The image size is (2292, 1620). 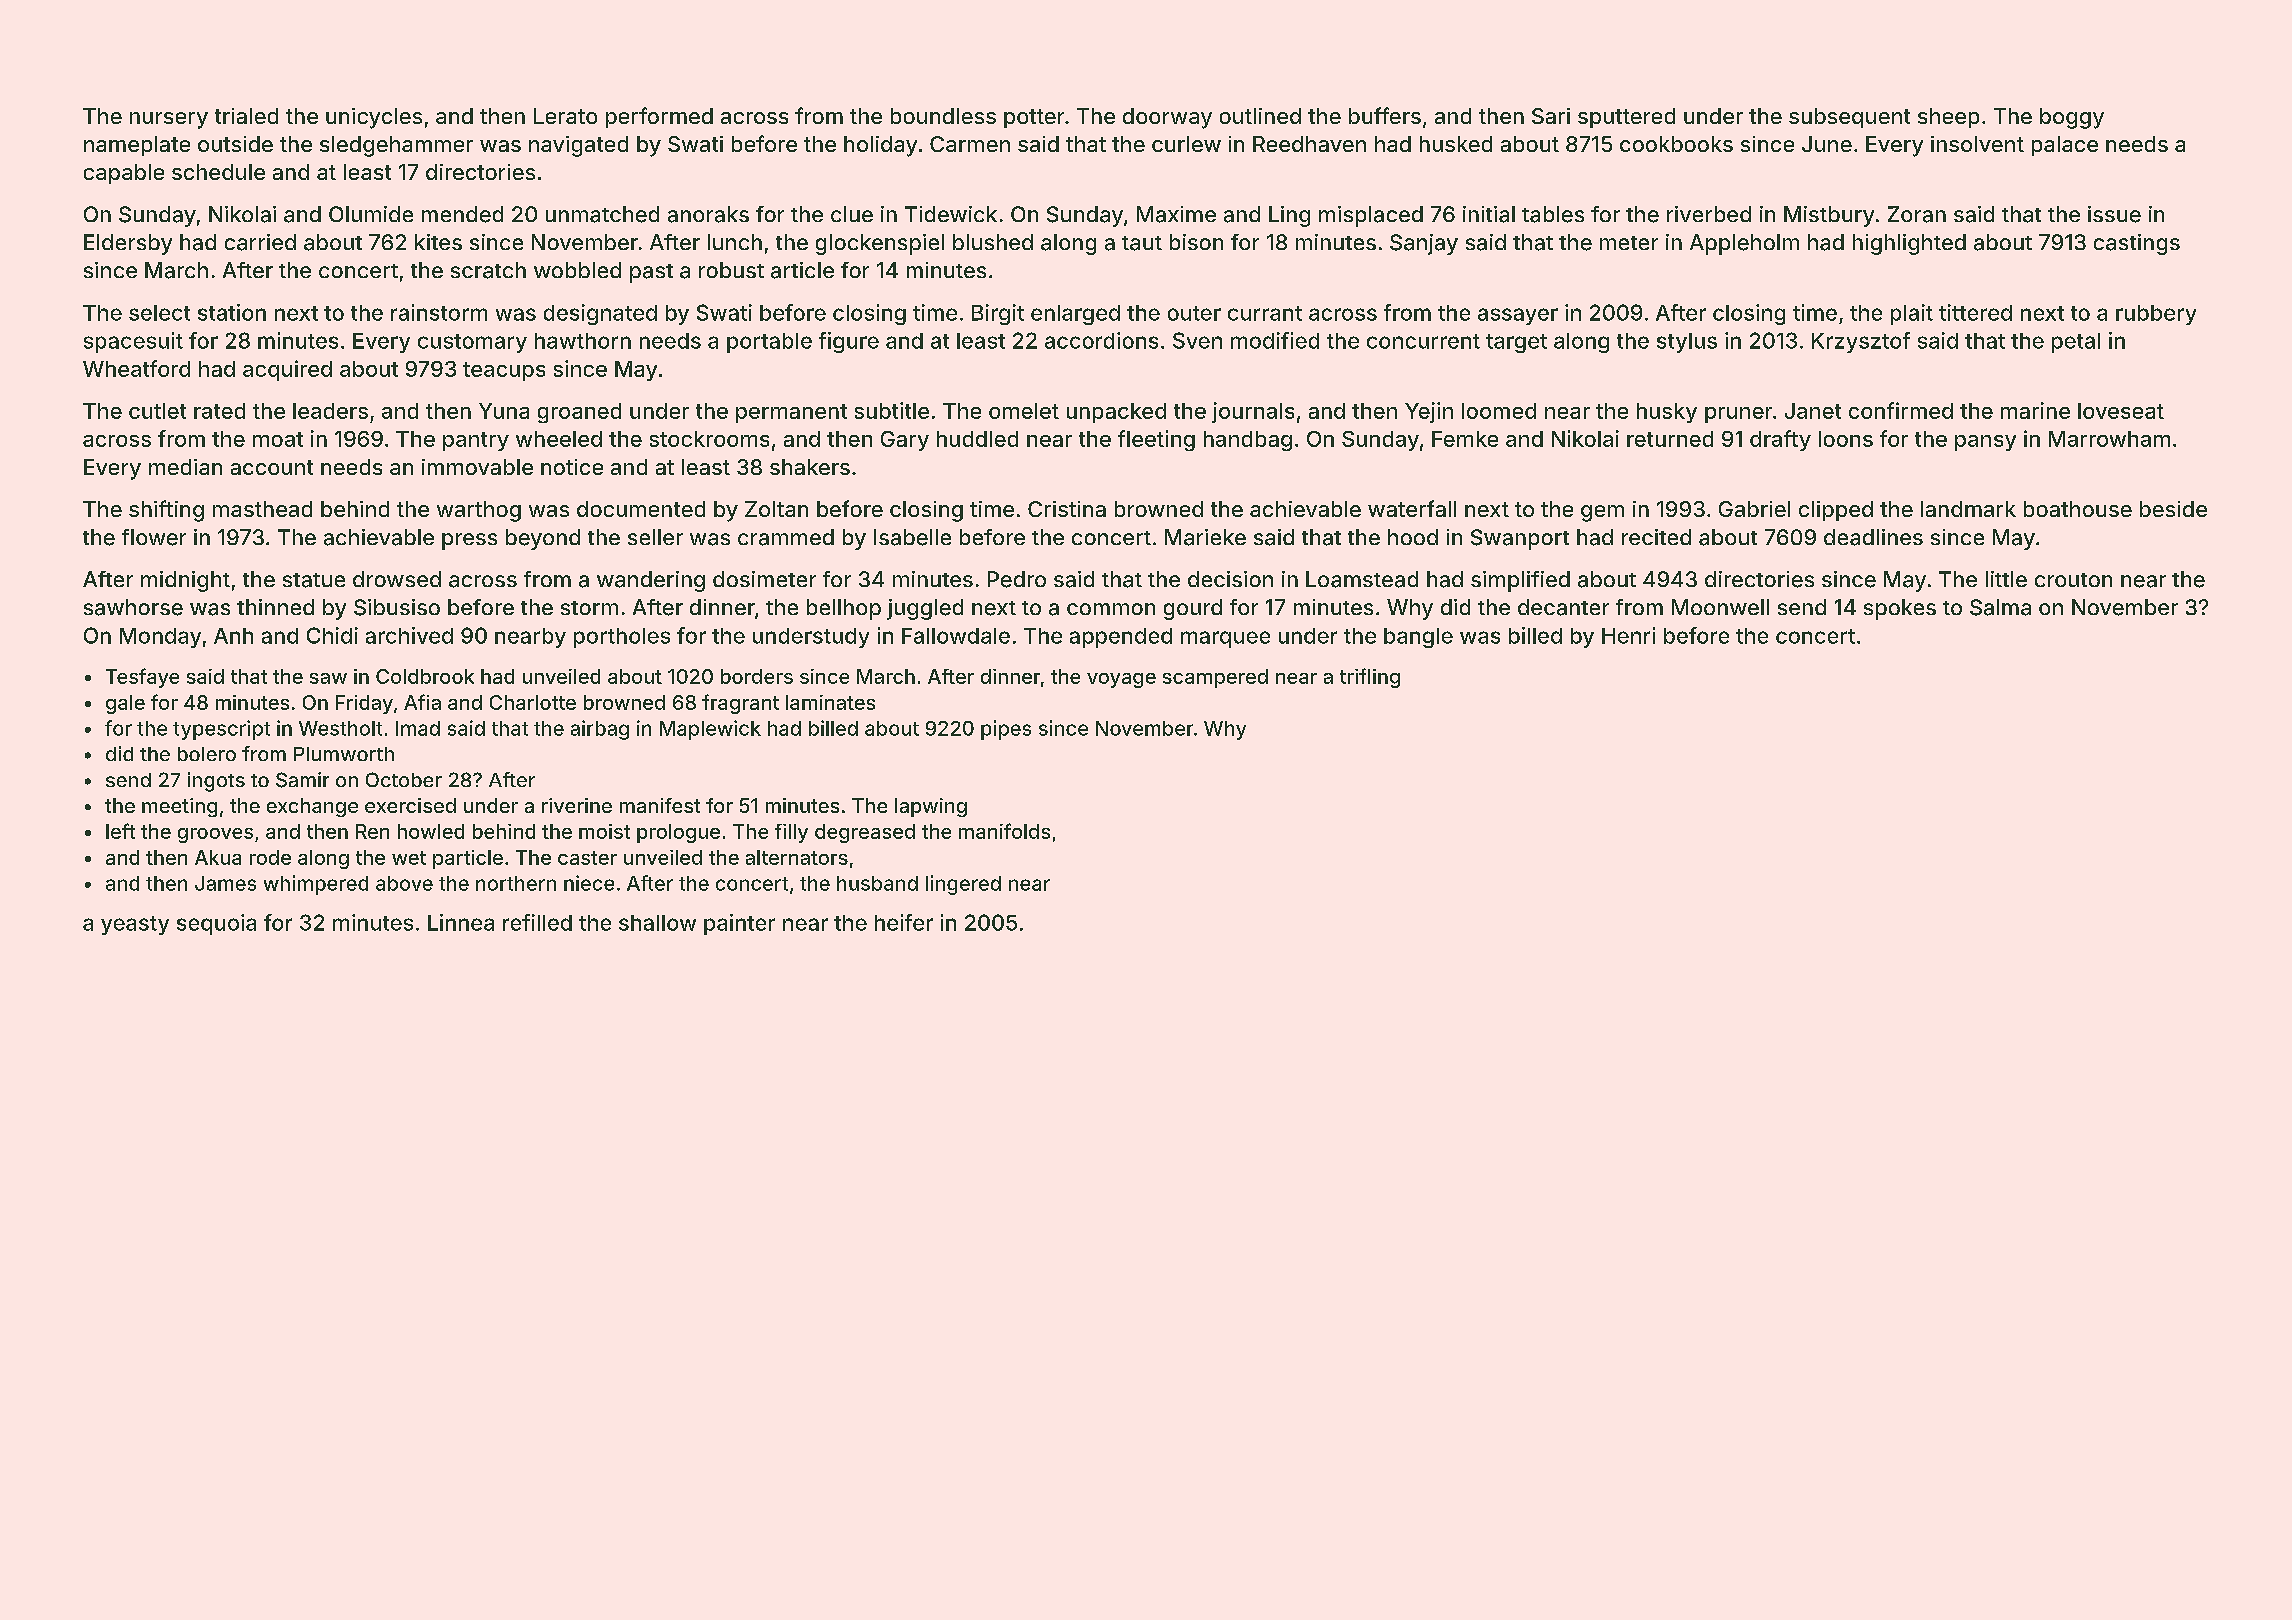 What do you see at coordinates (1948, 118) in the page?
I see `sheep` at bounding box center [1948, 118].
